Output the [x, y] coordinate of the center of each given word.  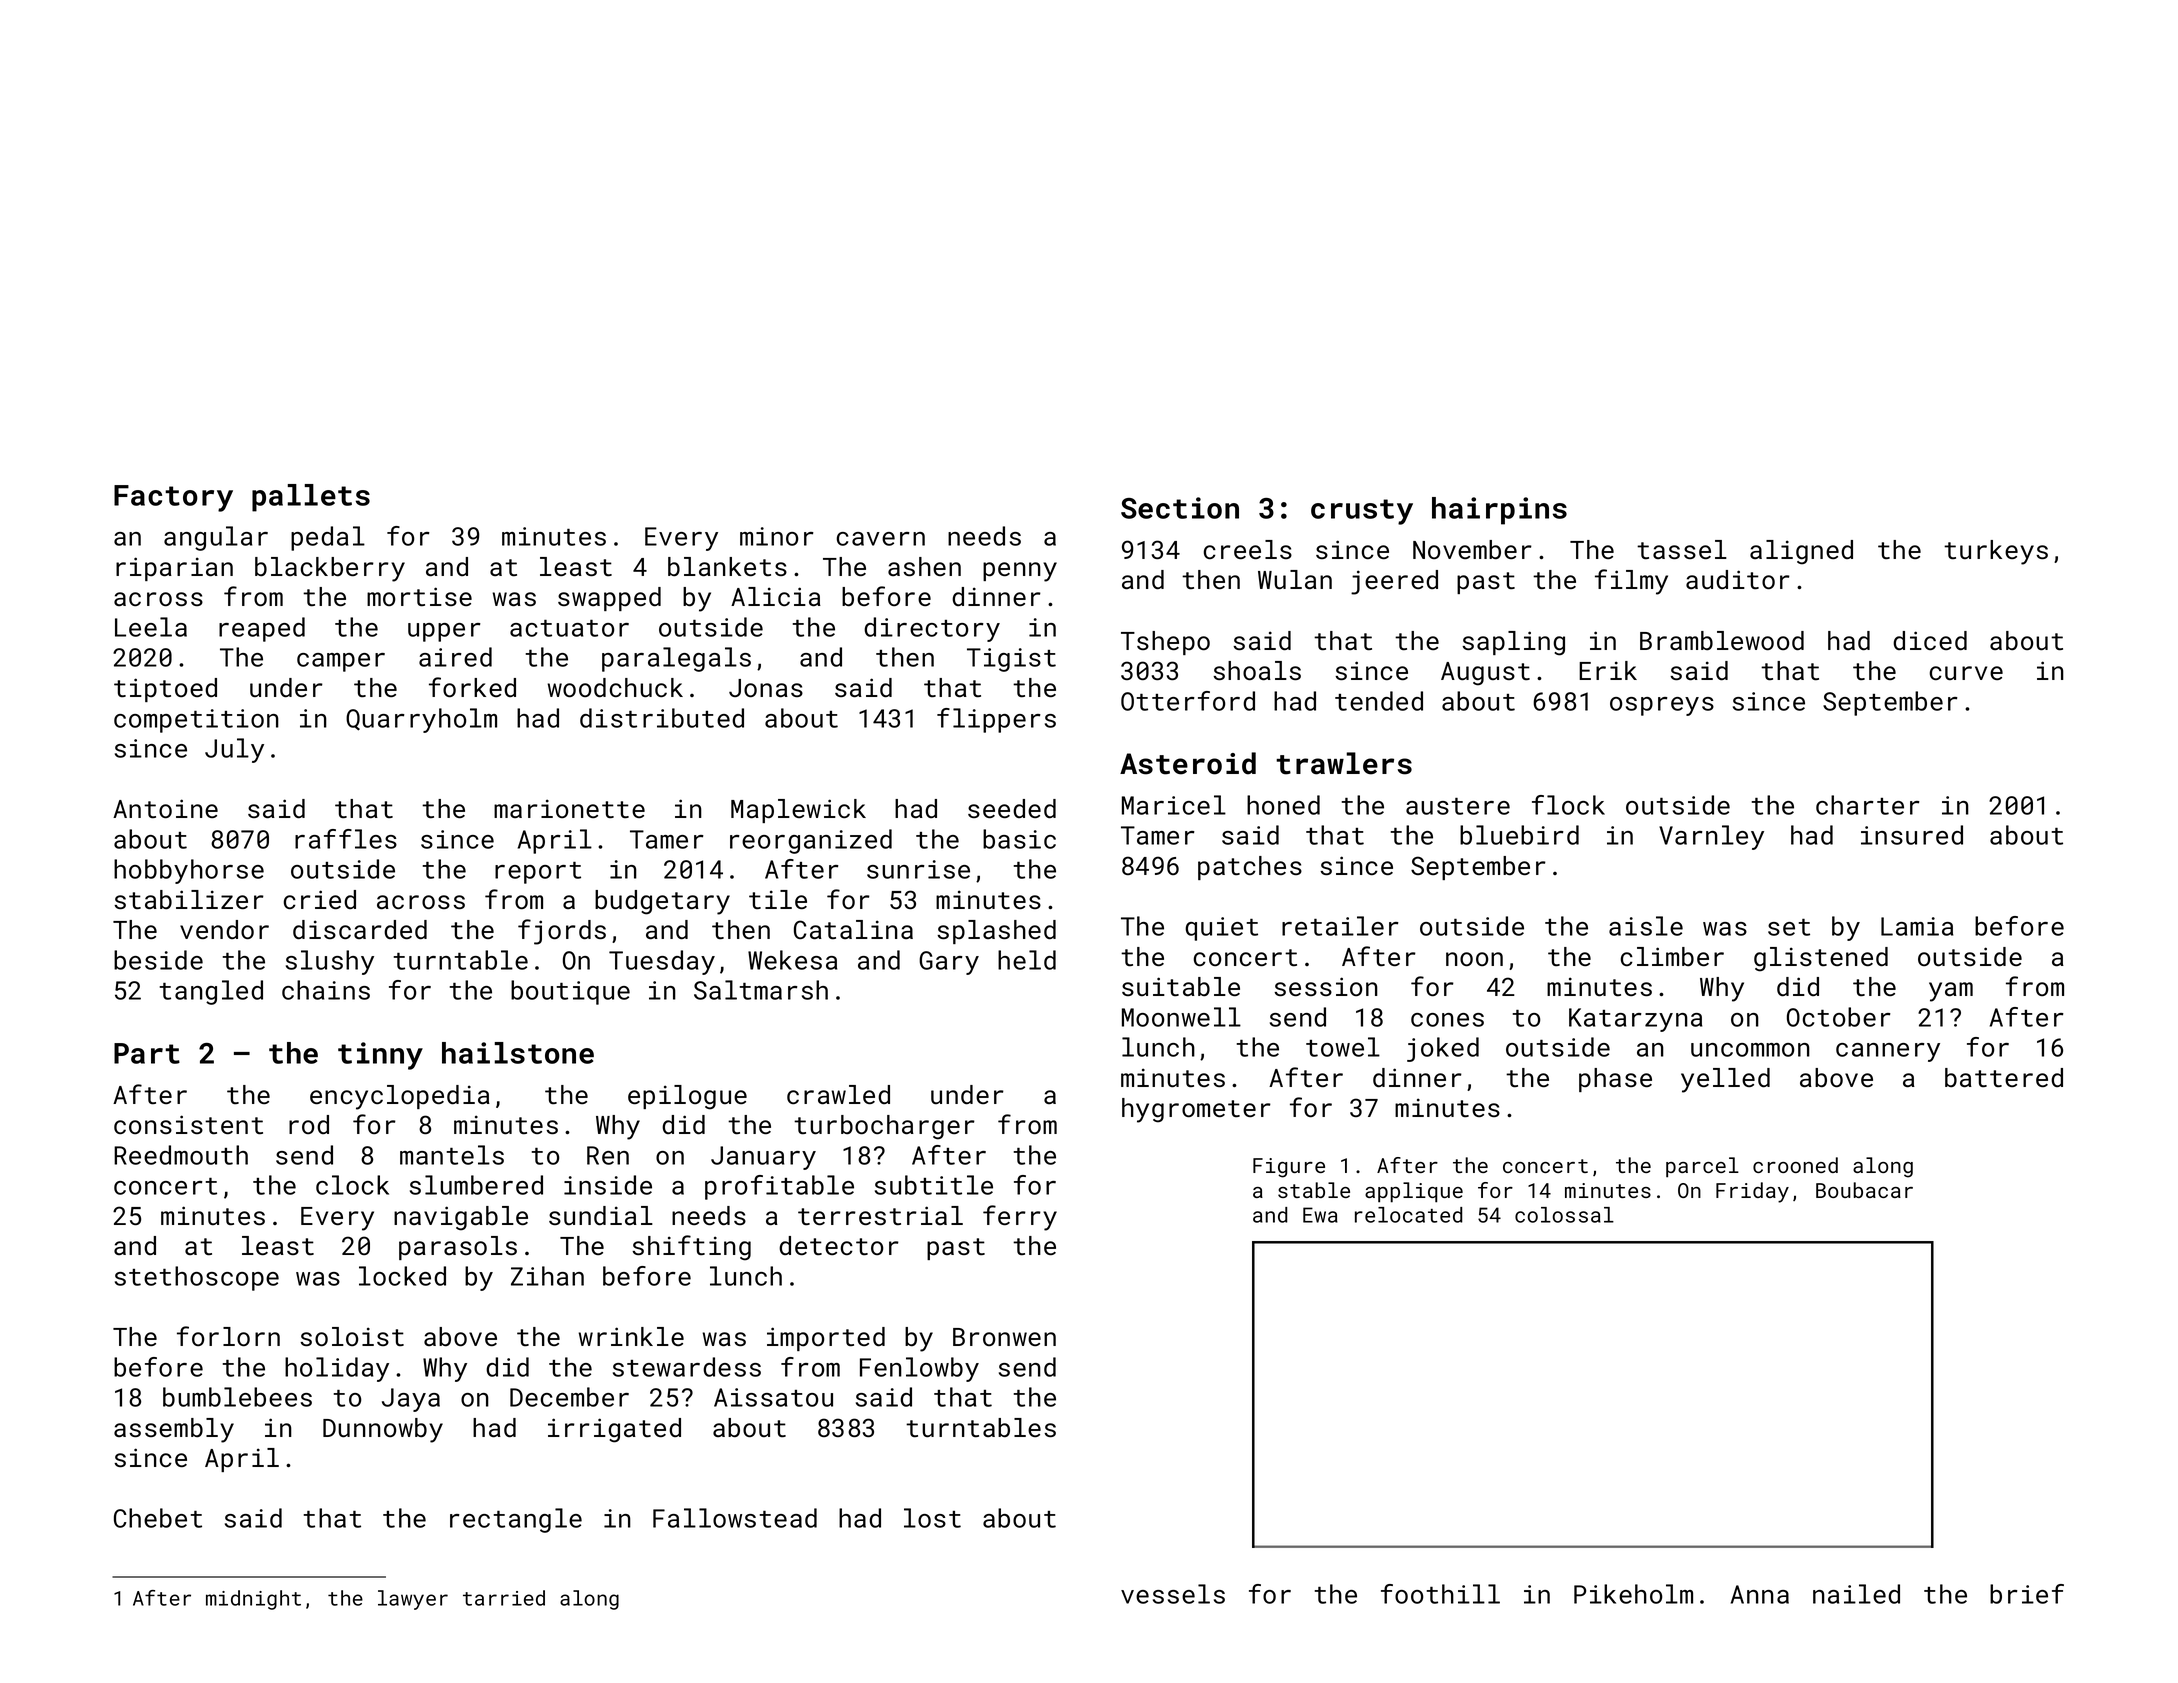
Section [1180, 508]
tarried [504, 1598]
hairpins [1499, 511]
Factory [173, 498]
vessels [1173, 1594]
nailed [1856, 1594]
